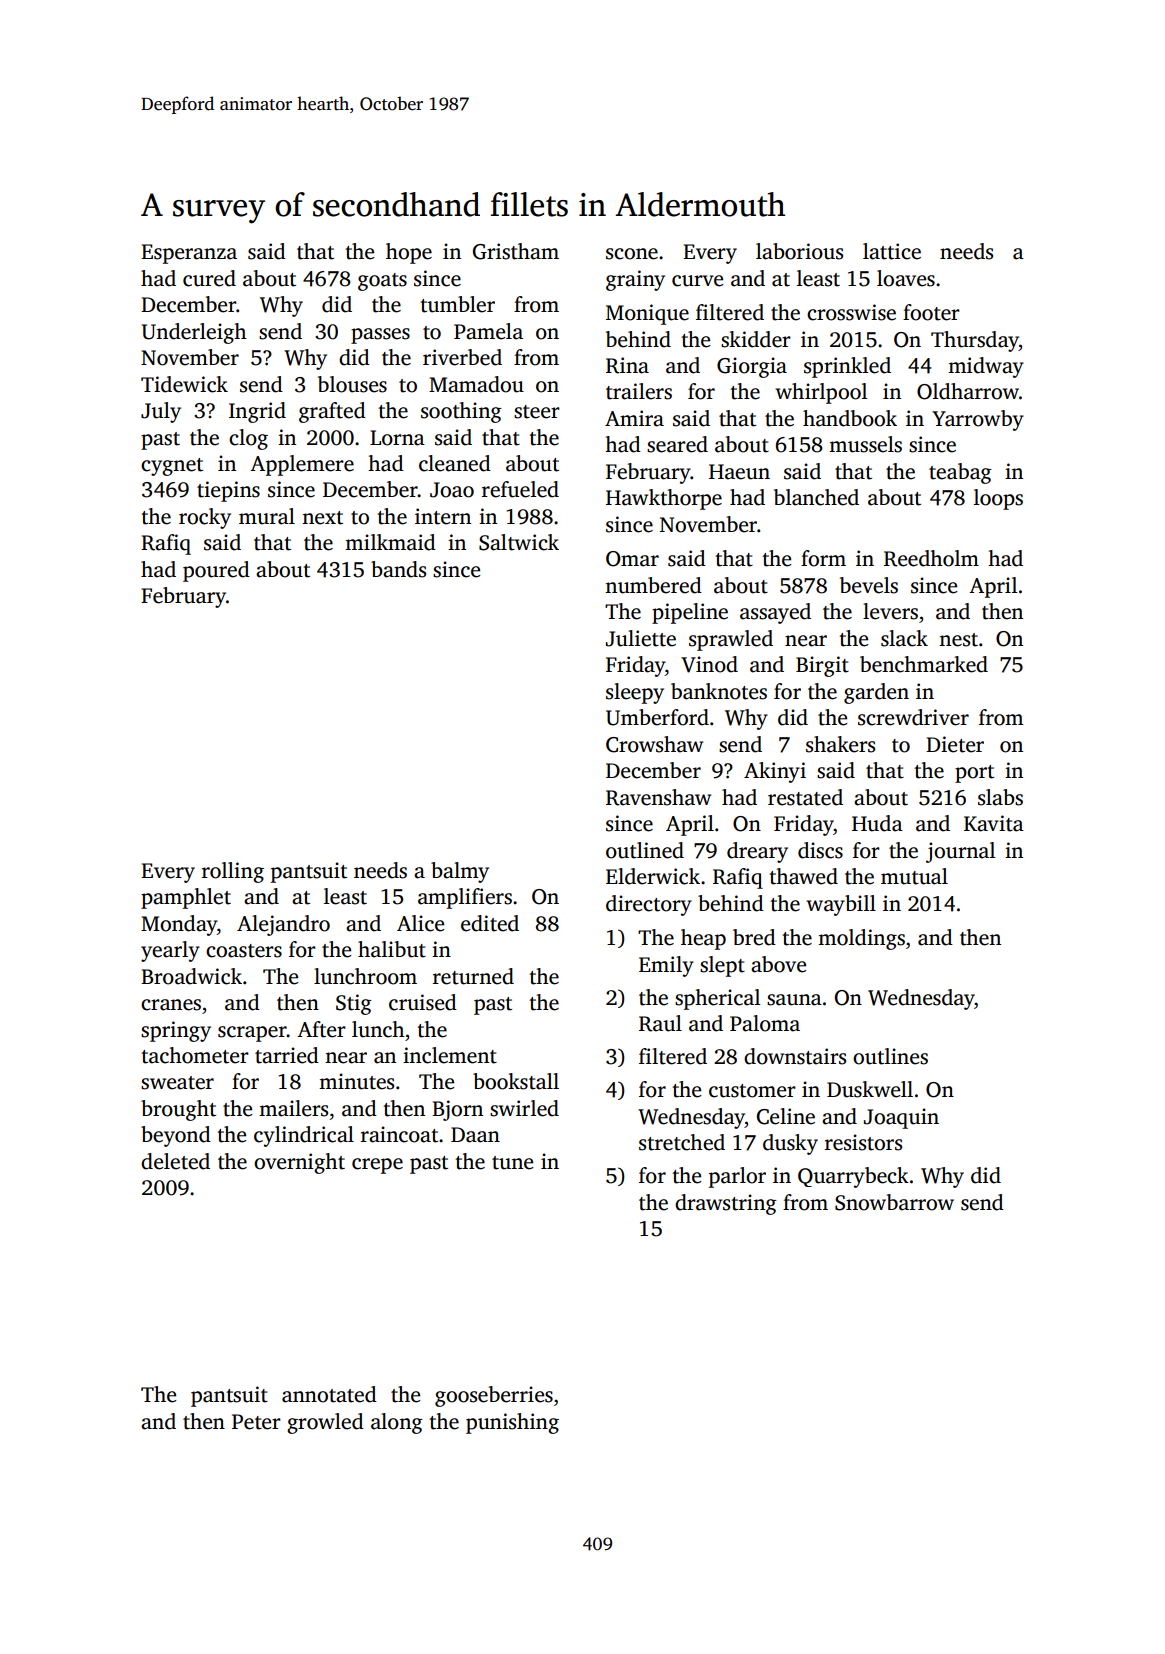 The width and height of the screenshot is (1165, 1654). I want to click on sleepy, so click(635, 693).
